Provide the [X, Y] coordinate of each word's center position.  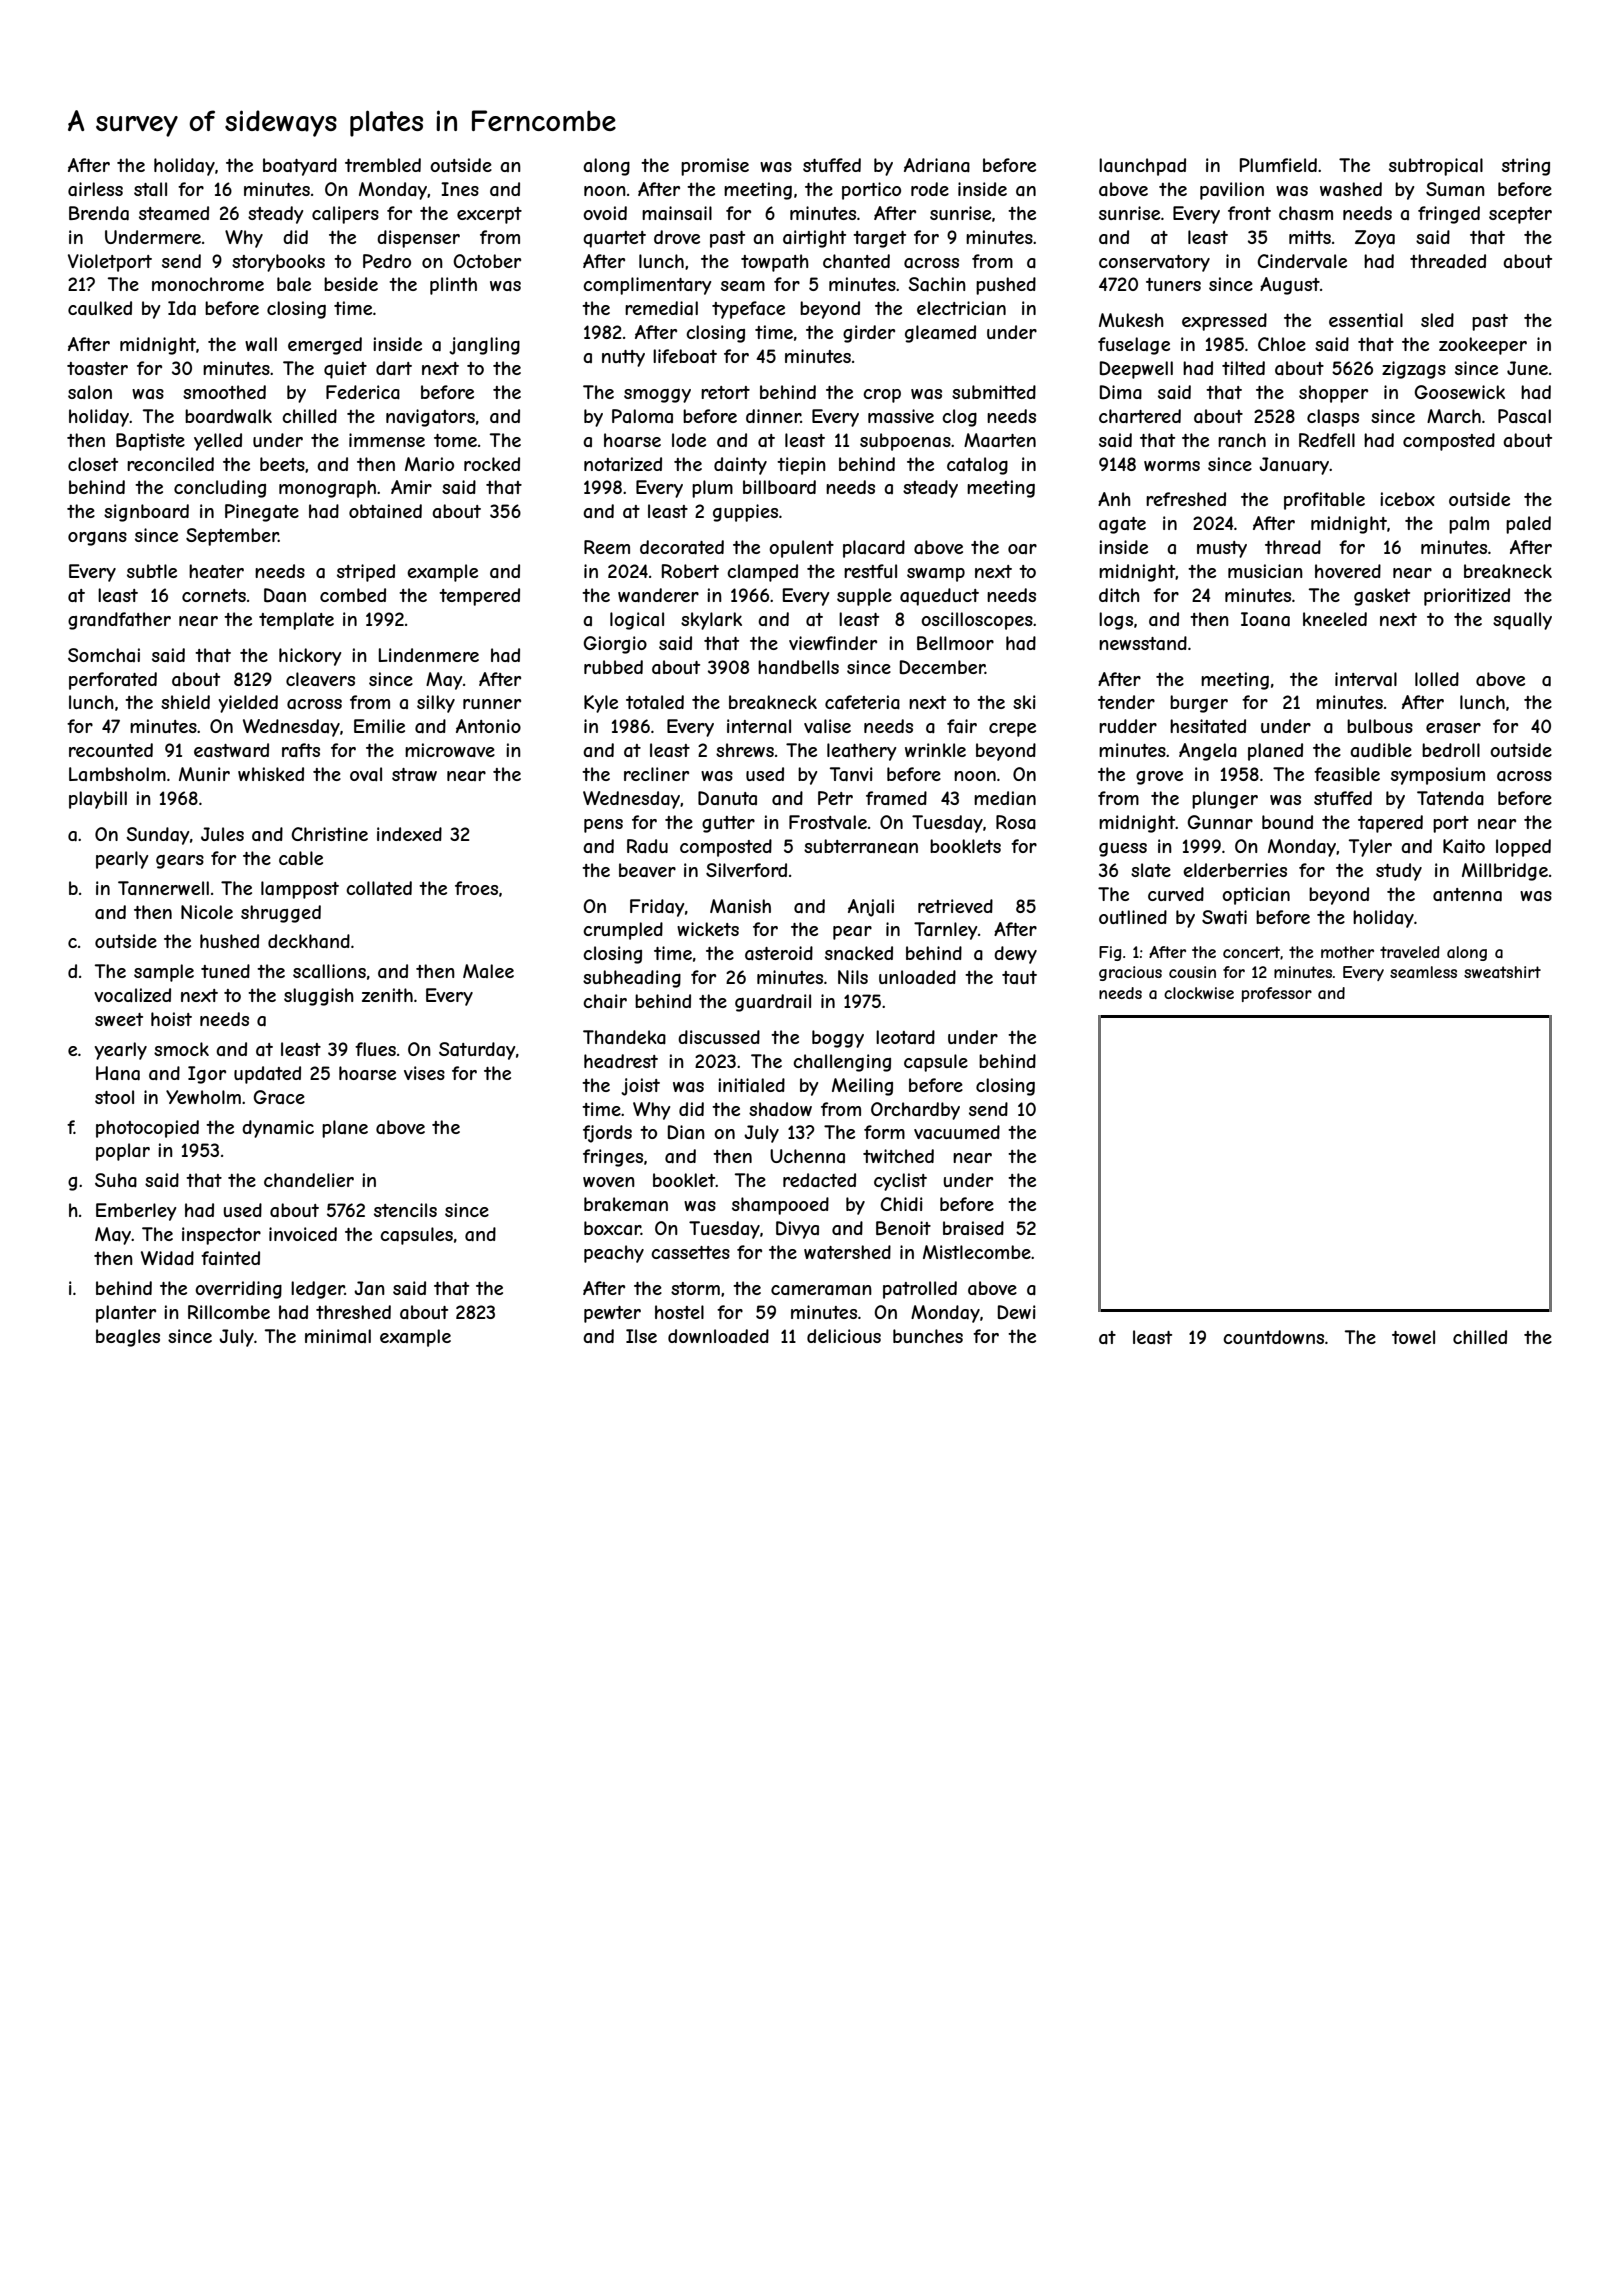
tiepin [801, 466]
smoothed [224, 392]
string [1526, 167]
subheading [632, 979]
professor [1277, 994]
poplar [123, 1152]
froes [476, 888]
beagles [128, 1338]
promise [715, 167]
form [884, 1132]
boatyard [300, 167]
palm [1469, 525]
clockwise [1199, 993]
